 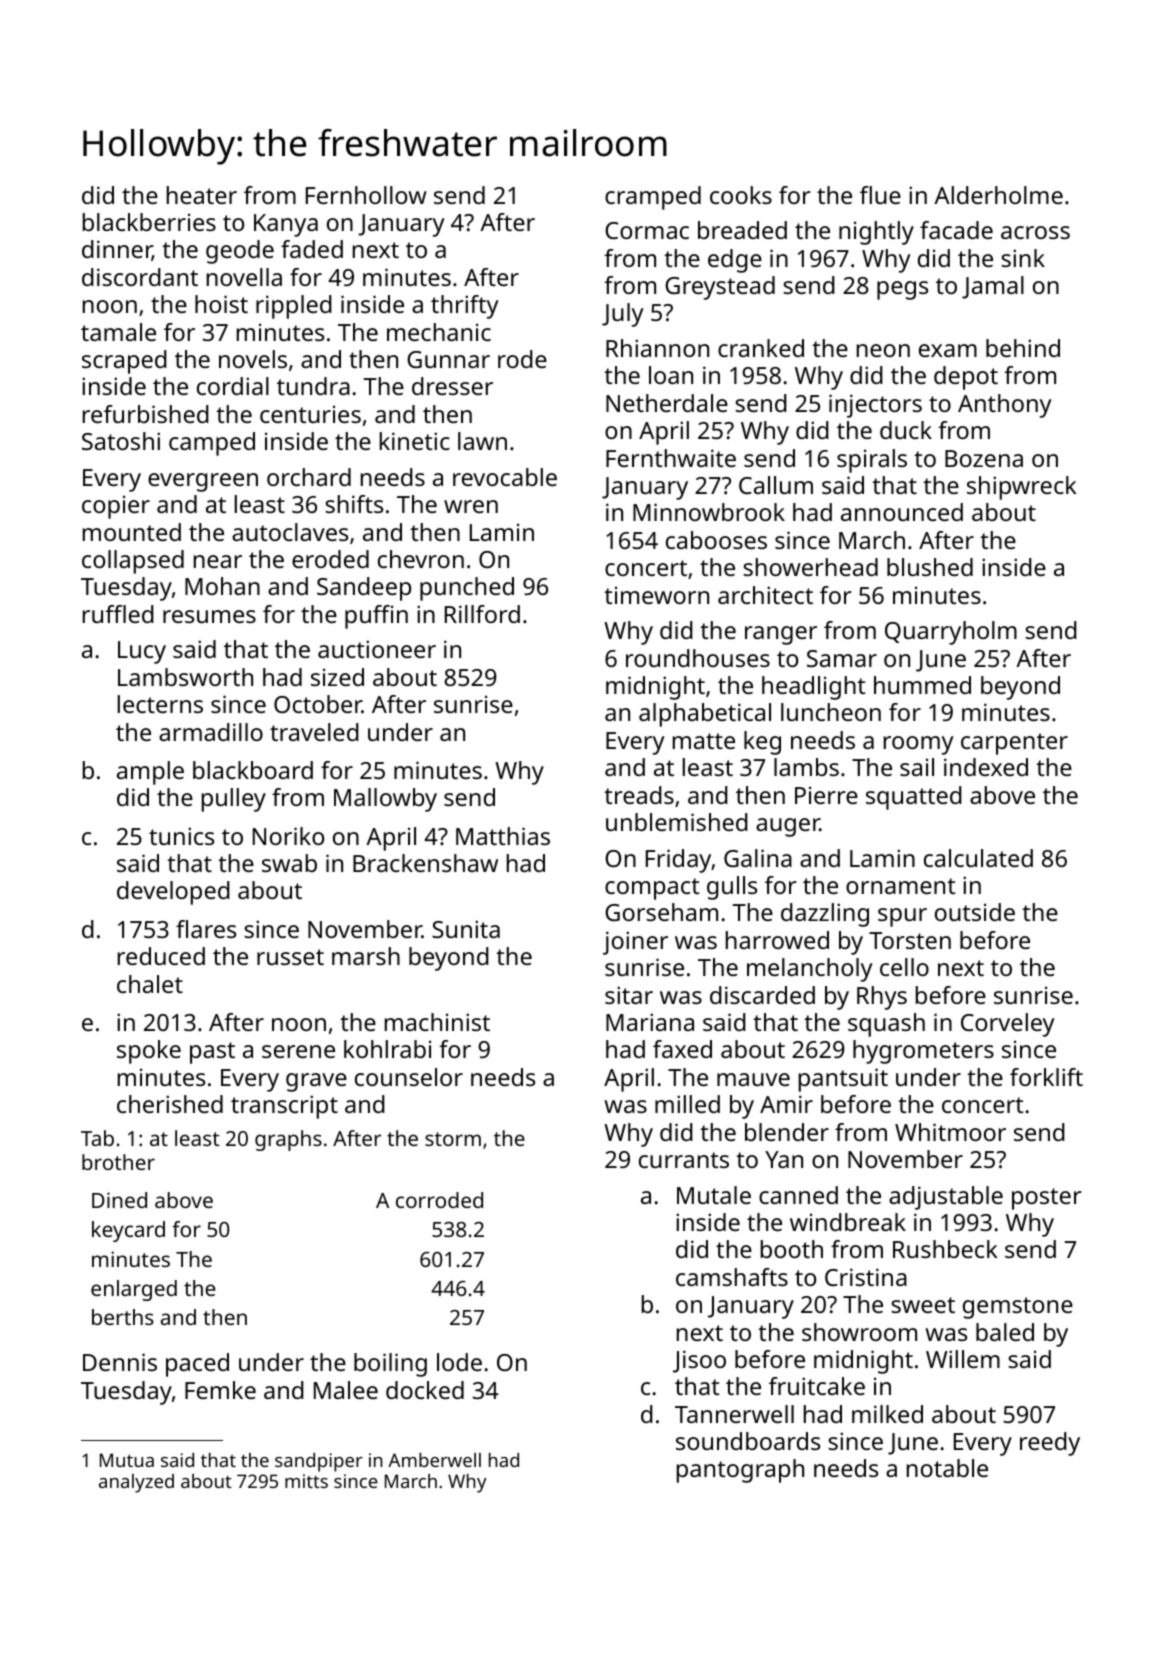 I want to click on auctioneer, so click(x=377, y=649).
